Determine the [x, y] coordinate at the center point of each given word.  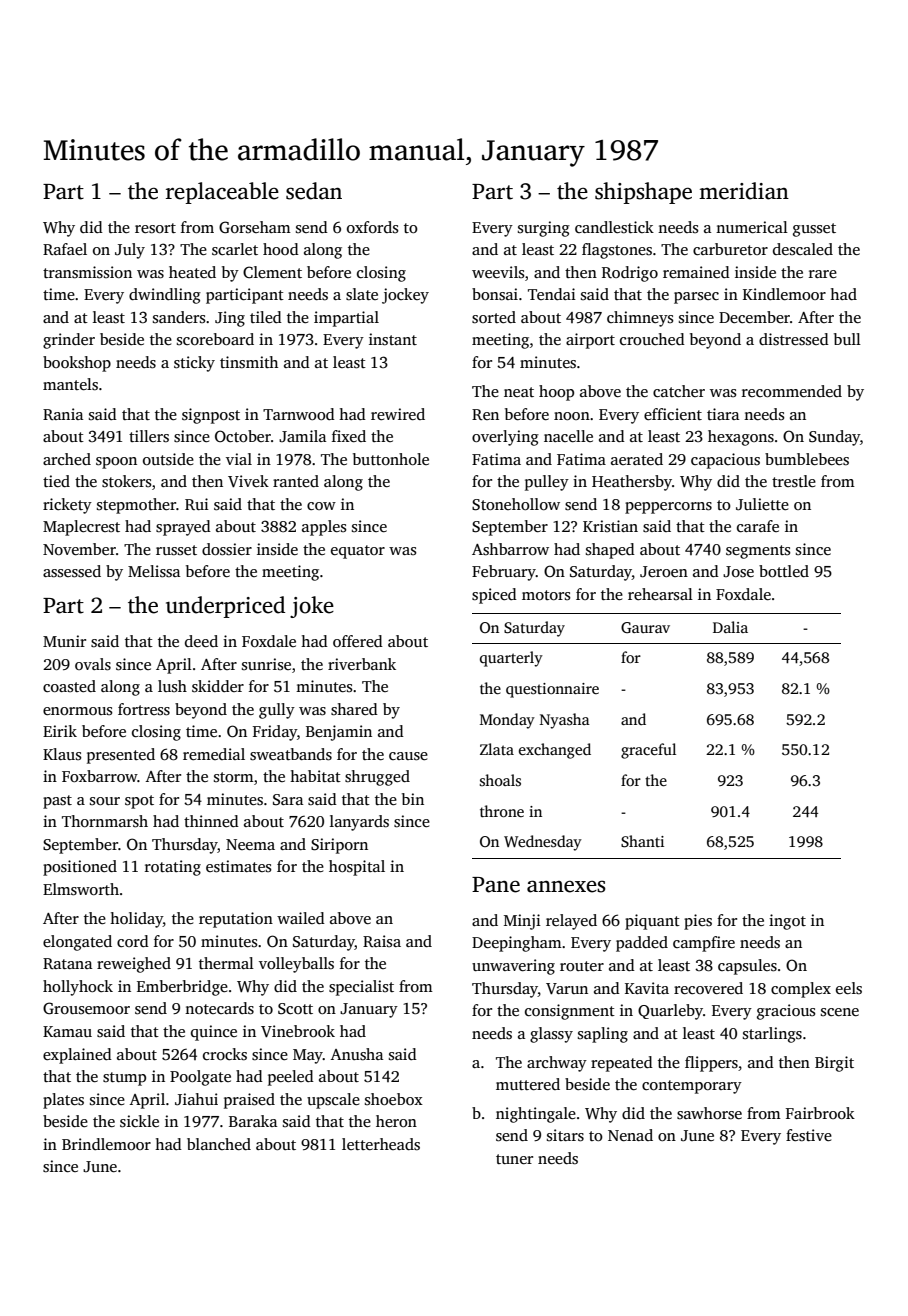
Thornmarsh [105, 821]
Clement [272, 272]
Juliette [762, 504]
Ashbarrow [510, 549]
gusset [814, 230]
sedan [314, 191]
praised [249, 1101]
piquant [652, 922]
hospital [357, 868]
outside [168, 459]
